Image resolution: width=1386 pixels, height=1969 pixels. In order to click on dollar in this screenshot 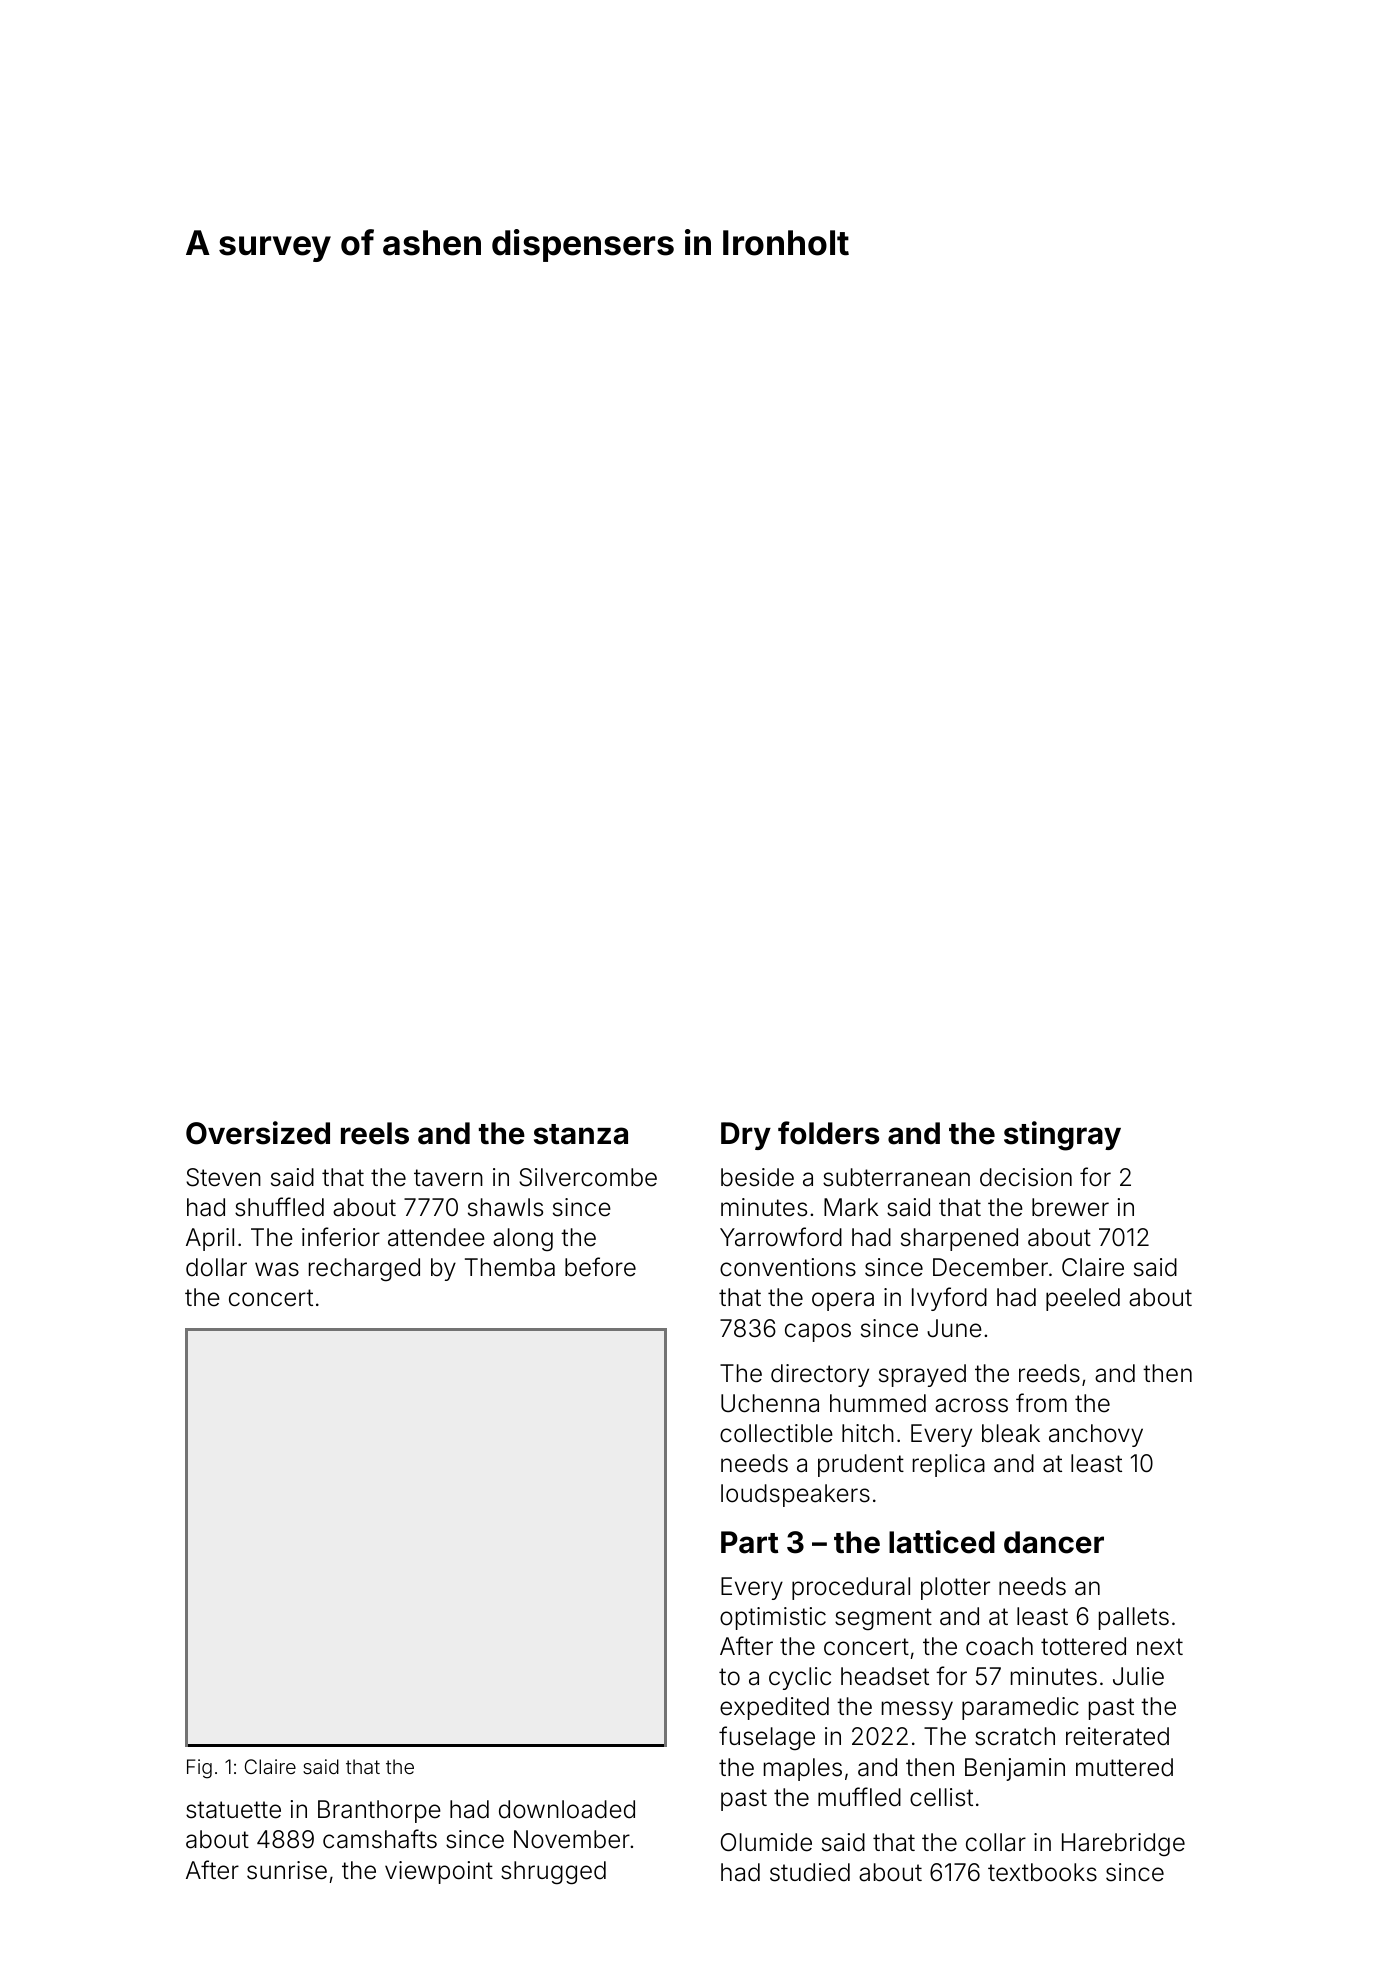, I will do `click(216, 1267)`.
